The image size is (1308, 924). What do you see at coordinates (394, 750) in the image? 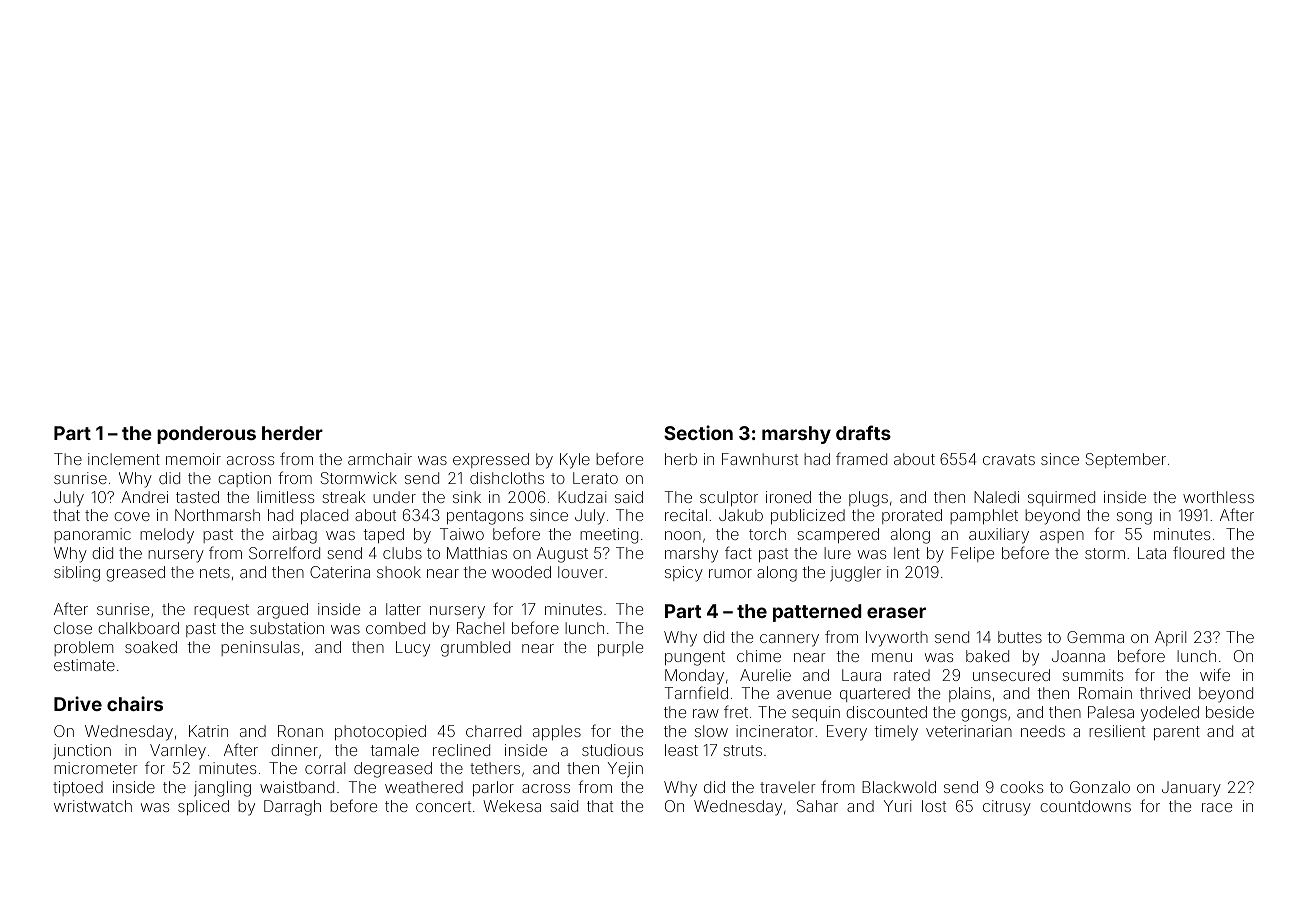
I see `tamale` at bounding box center [394, 750].
